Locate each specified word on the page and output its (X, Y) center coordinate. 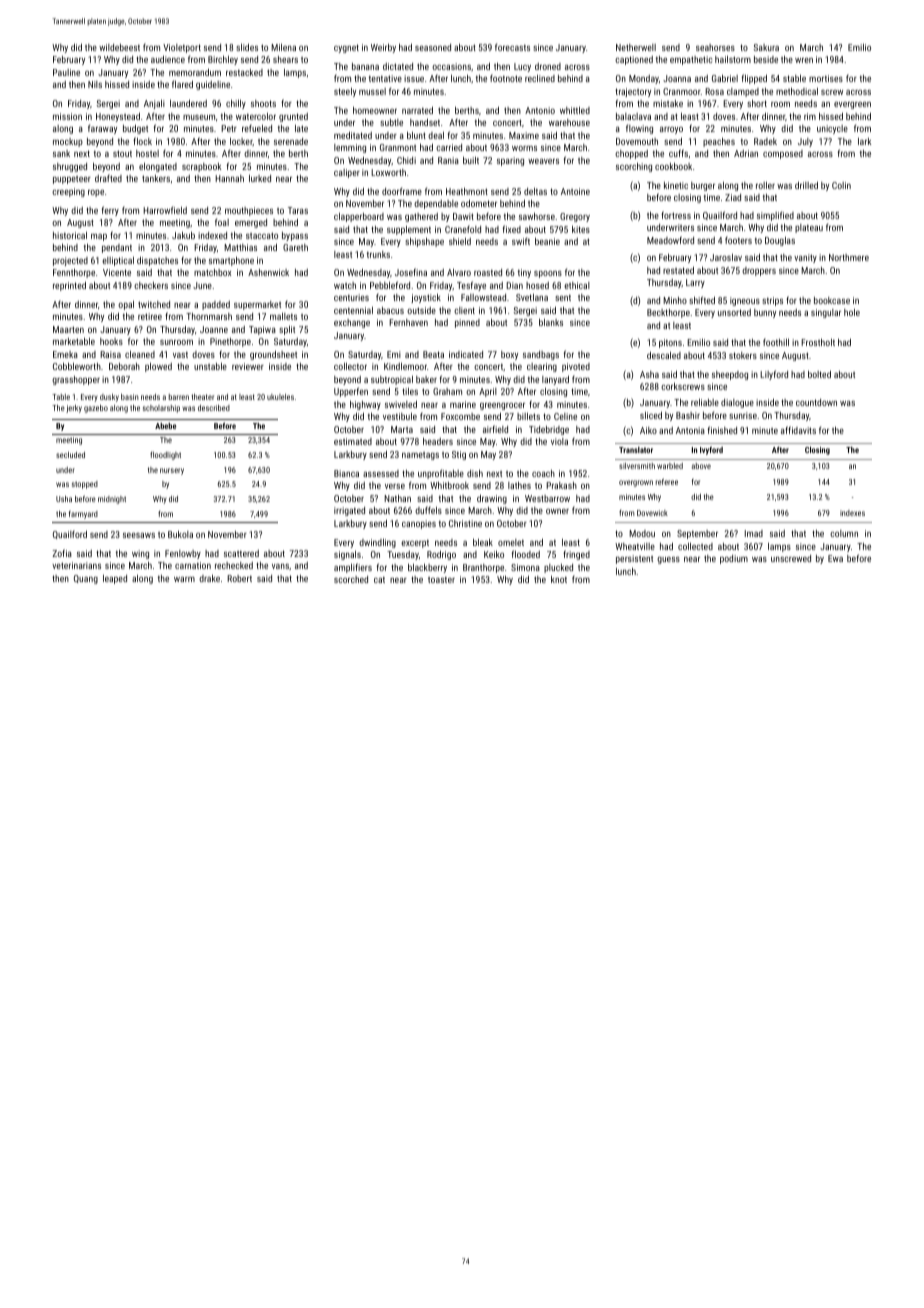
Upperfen (351, 392)
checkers (151, 285)
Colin (841, 185)
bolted (819, 374)
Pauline (66, 72)
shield (460, 241)
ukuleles (280, 397)
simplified (775, 216)
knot (559, 579)
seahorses (715, 47)
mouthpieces (249, 211)
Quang (86, 579)
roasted (488, 272)
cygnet (346, 48)
